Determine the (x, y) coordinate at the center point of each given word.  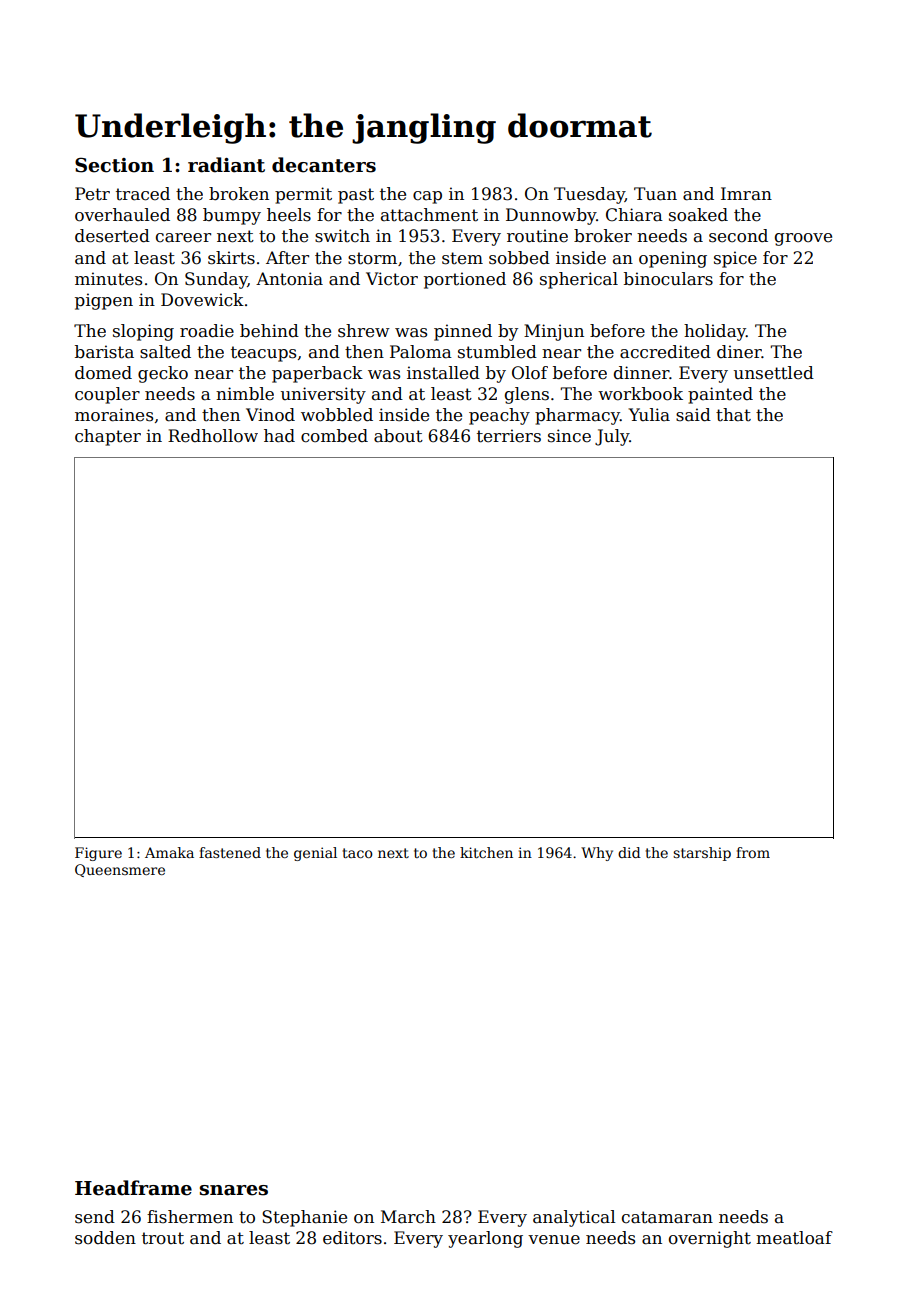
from (753, 852)
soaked (698, 215)
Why (597, 854)
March (408, 1217)
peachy (499, 416)
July (612, 437)
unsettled (774, 373)
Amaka (169, 852)
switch (342, 236)
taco (358, 853)
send (95, 1217)
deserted (112, 236)
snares (234, 1190)
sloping (143, 332)
